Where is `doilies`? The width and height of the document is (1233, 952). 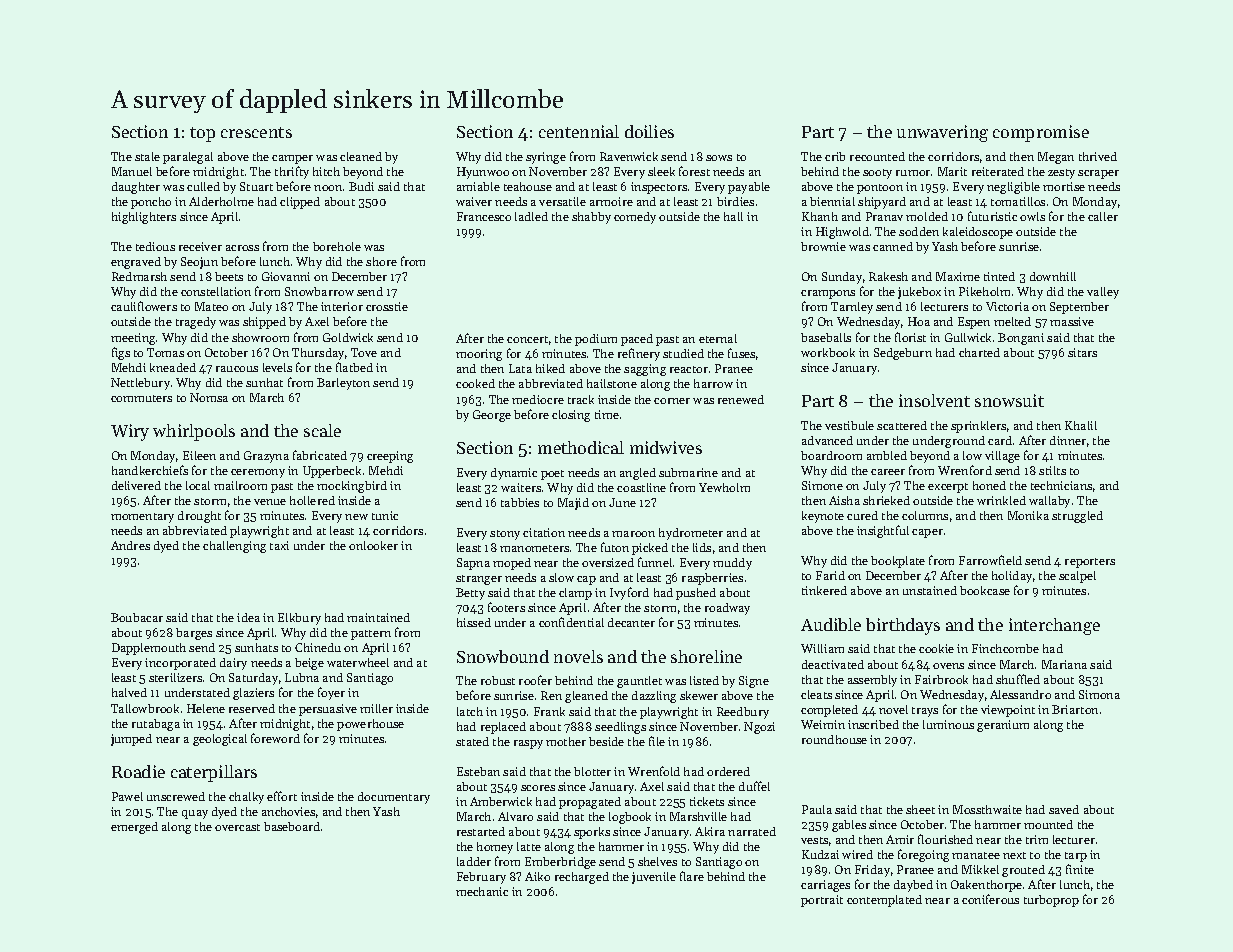 doilies is located at coordinates (649, 131).
